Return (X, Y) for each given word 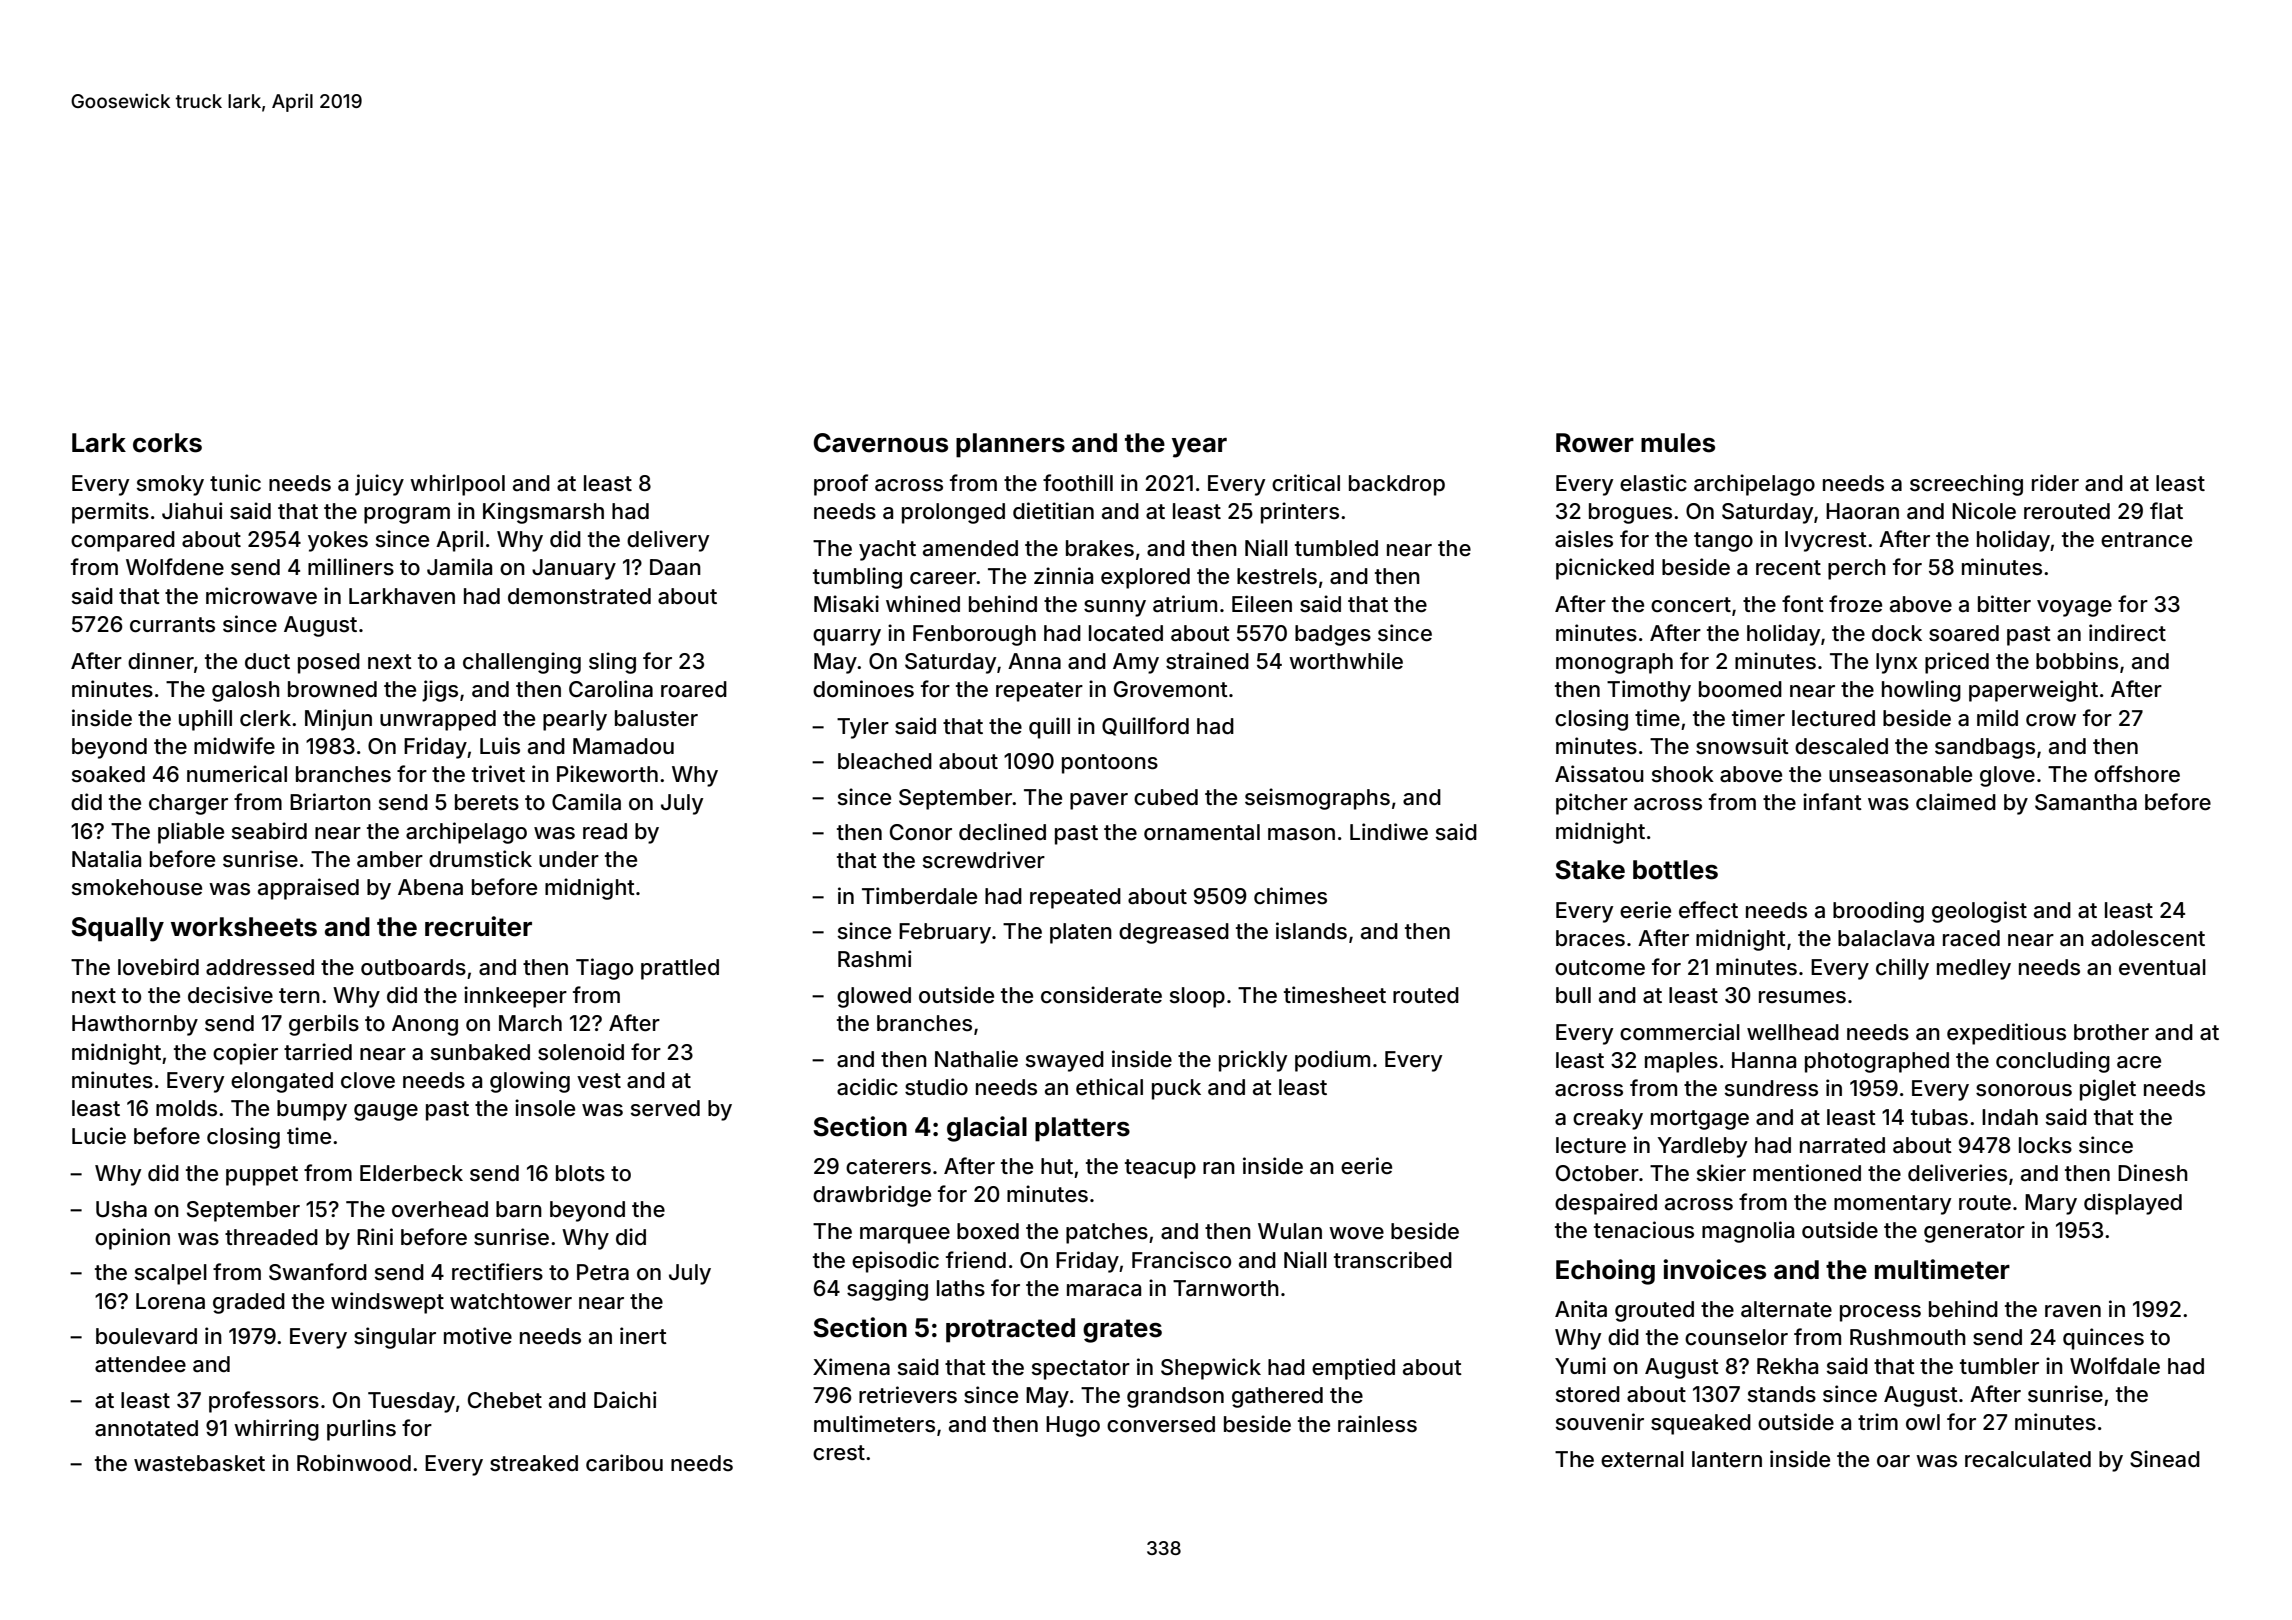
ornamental (1202, 832)
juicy (379, 485)
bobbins (2077, 661)
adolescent (2148, 938)
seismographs (1317, 799)
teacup (1160, 1169)
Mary (2051, 1204)
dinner (161, 661)
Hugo (1073, 1426)
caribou (624, 1463)
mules (1678, 443)
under (569, 859)
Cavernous (881, 443)
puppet (262, 1176)
